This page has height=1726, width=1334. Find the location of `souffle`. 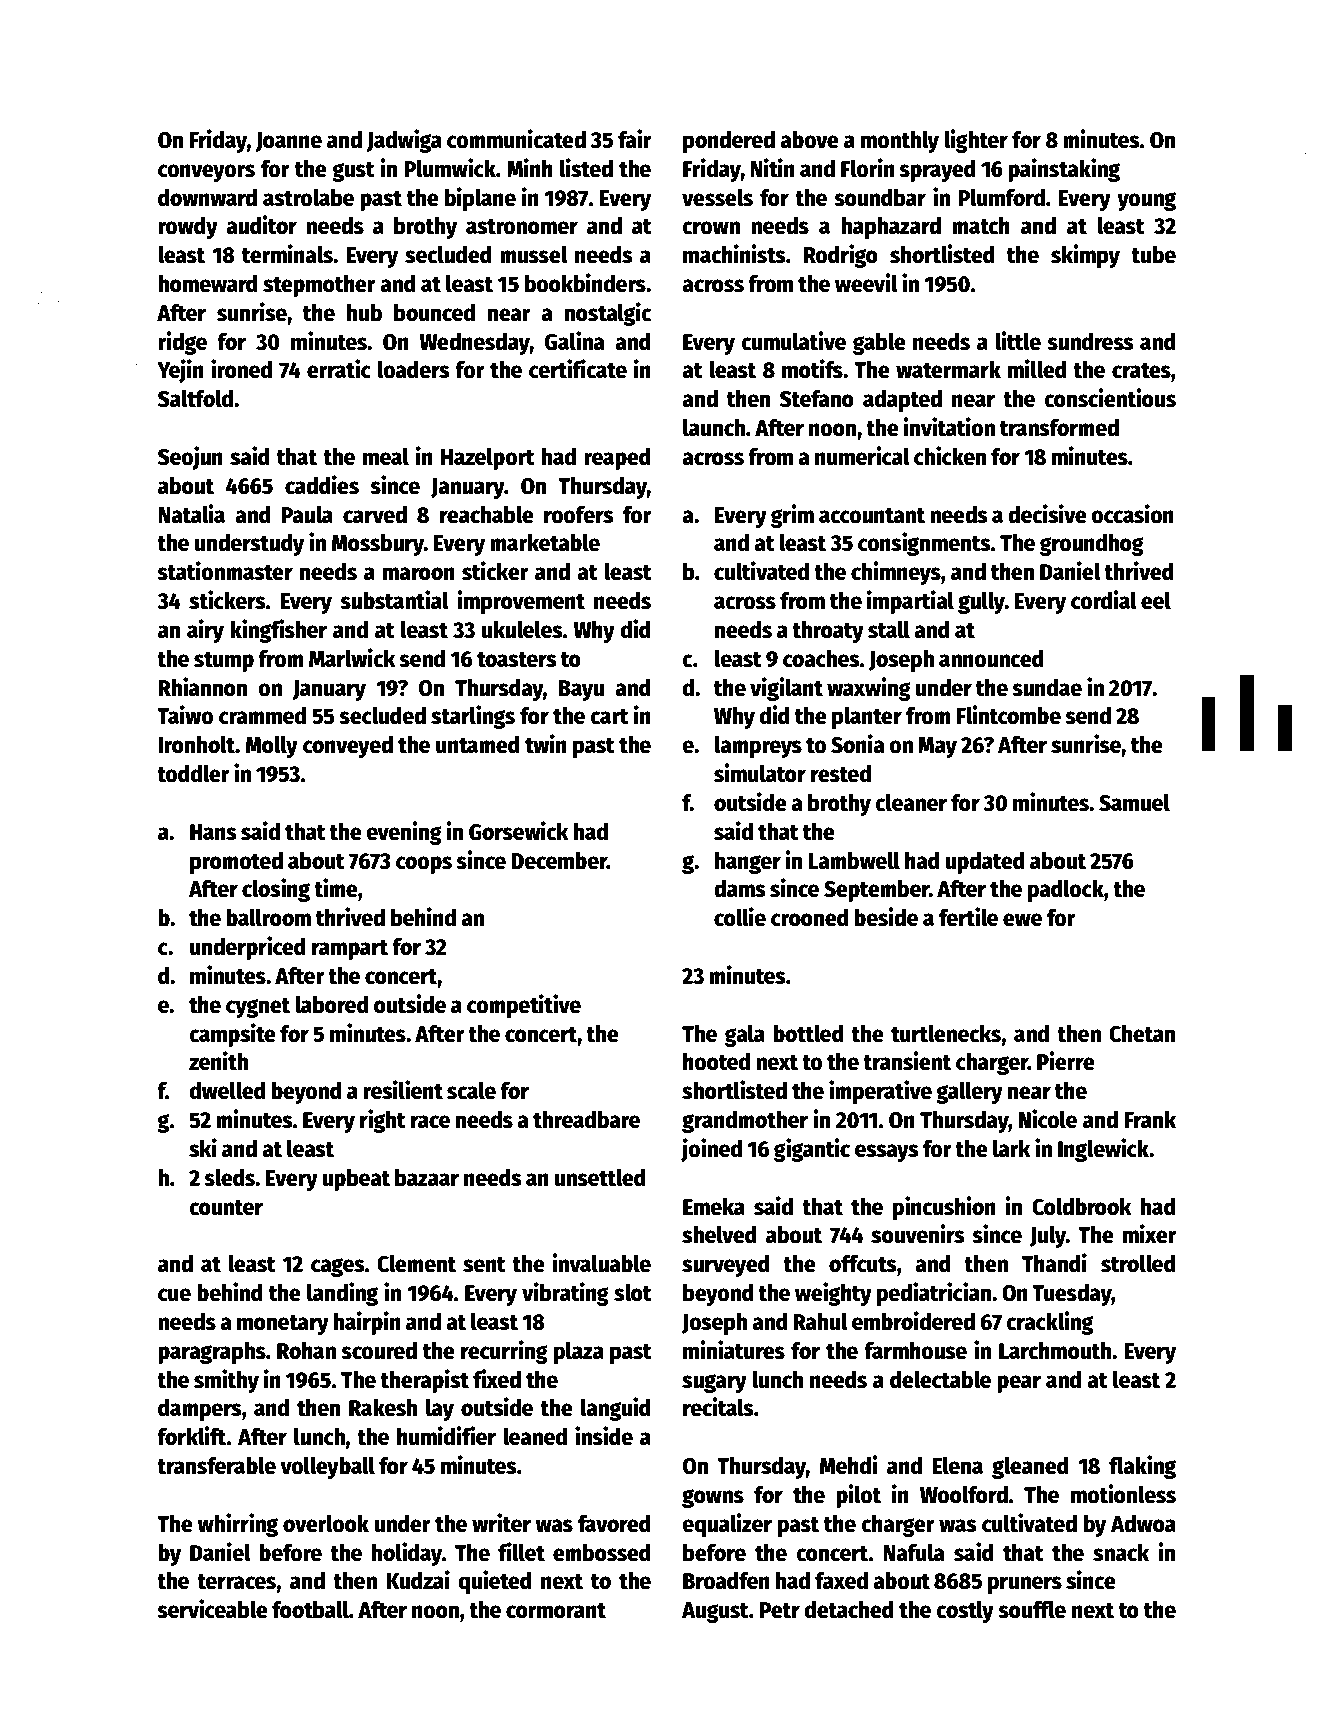

souffle is located at coordinates (1032, 1609).
